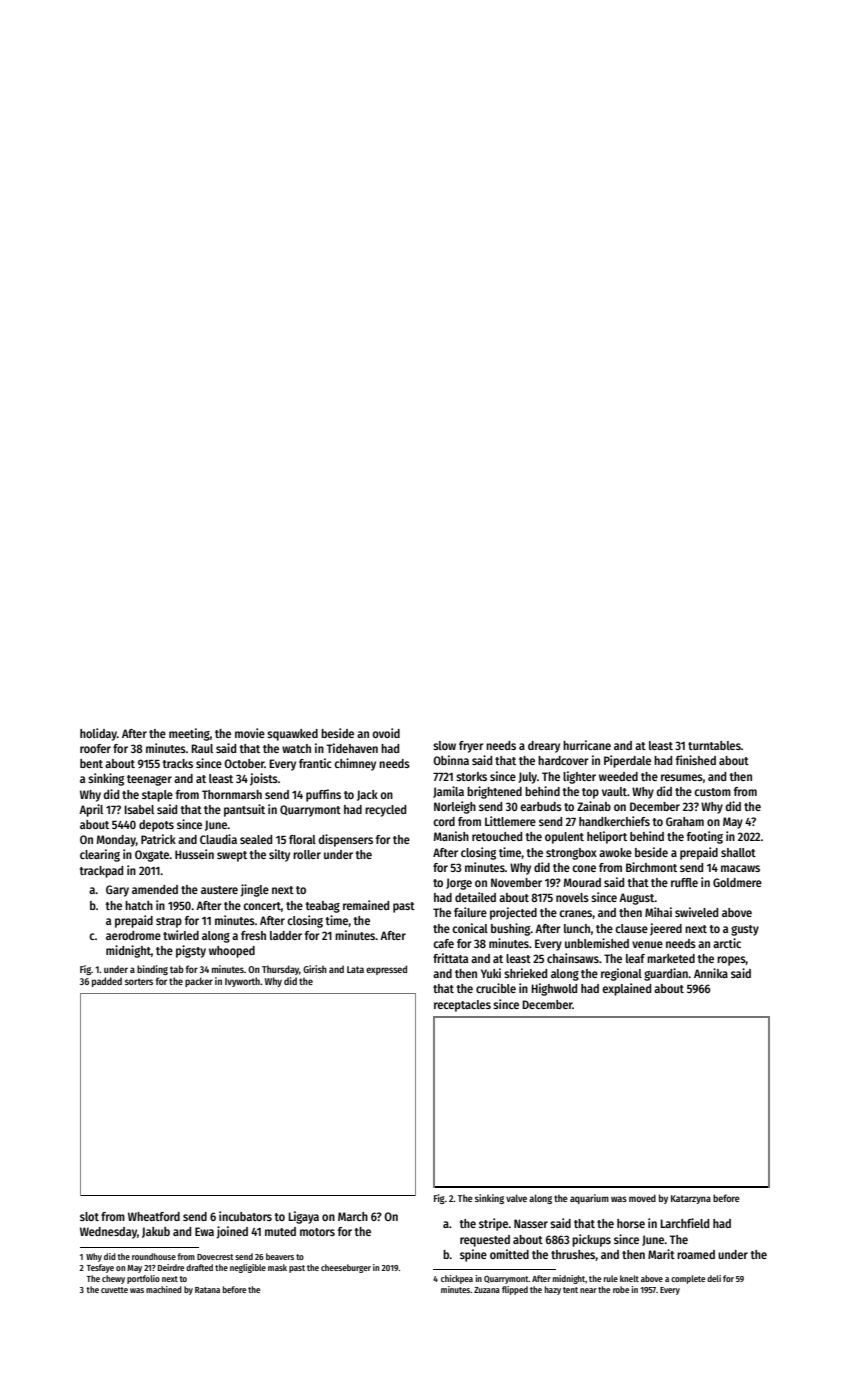 The height and width of the image is (1400, 849). I want to click on hatch, so click(139, 905).
